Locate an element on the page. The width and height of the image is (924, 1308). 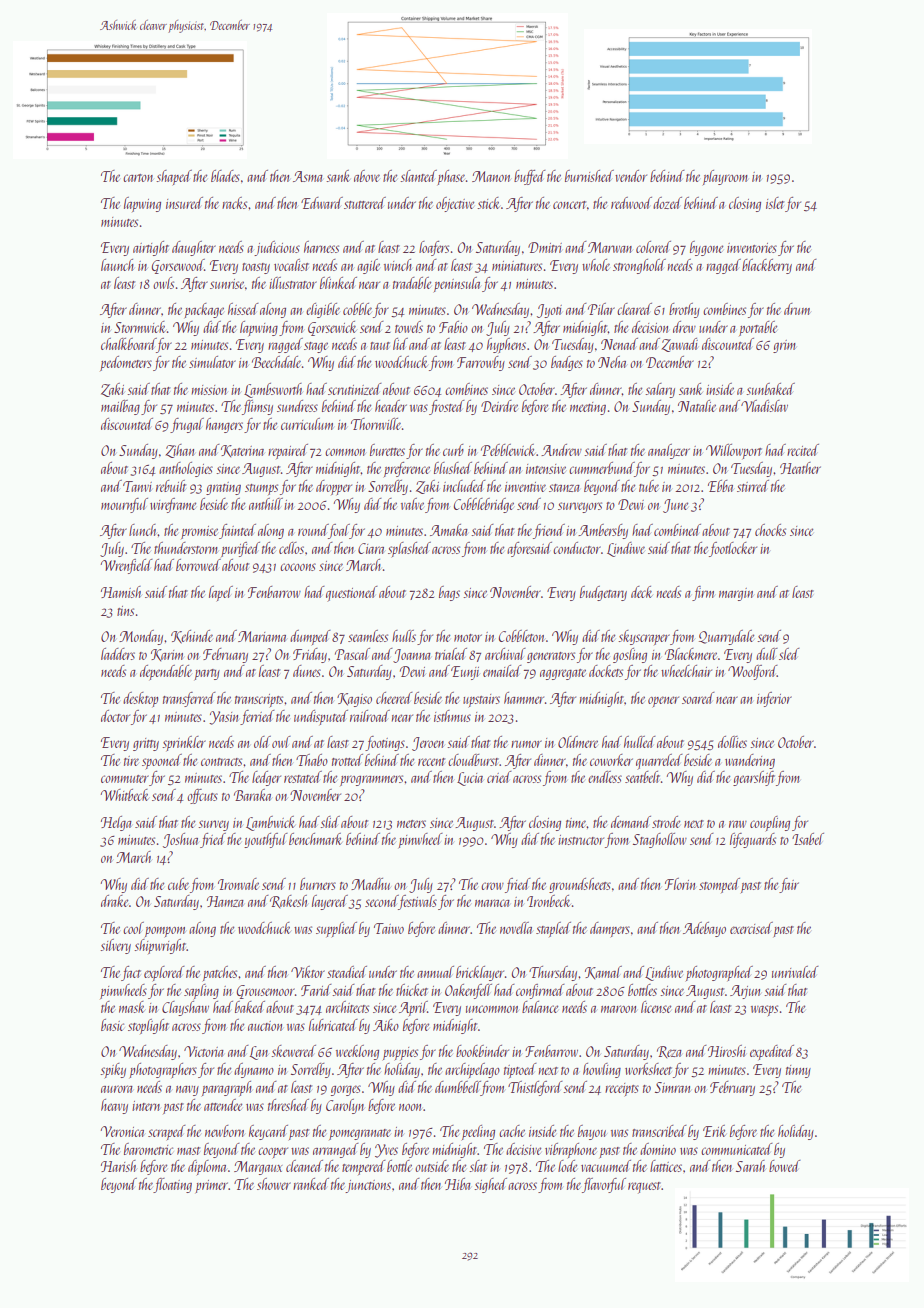
carton is located at coordinates (138, 178).
